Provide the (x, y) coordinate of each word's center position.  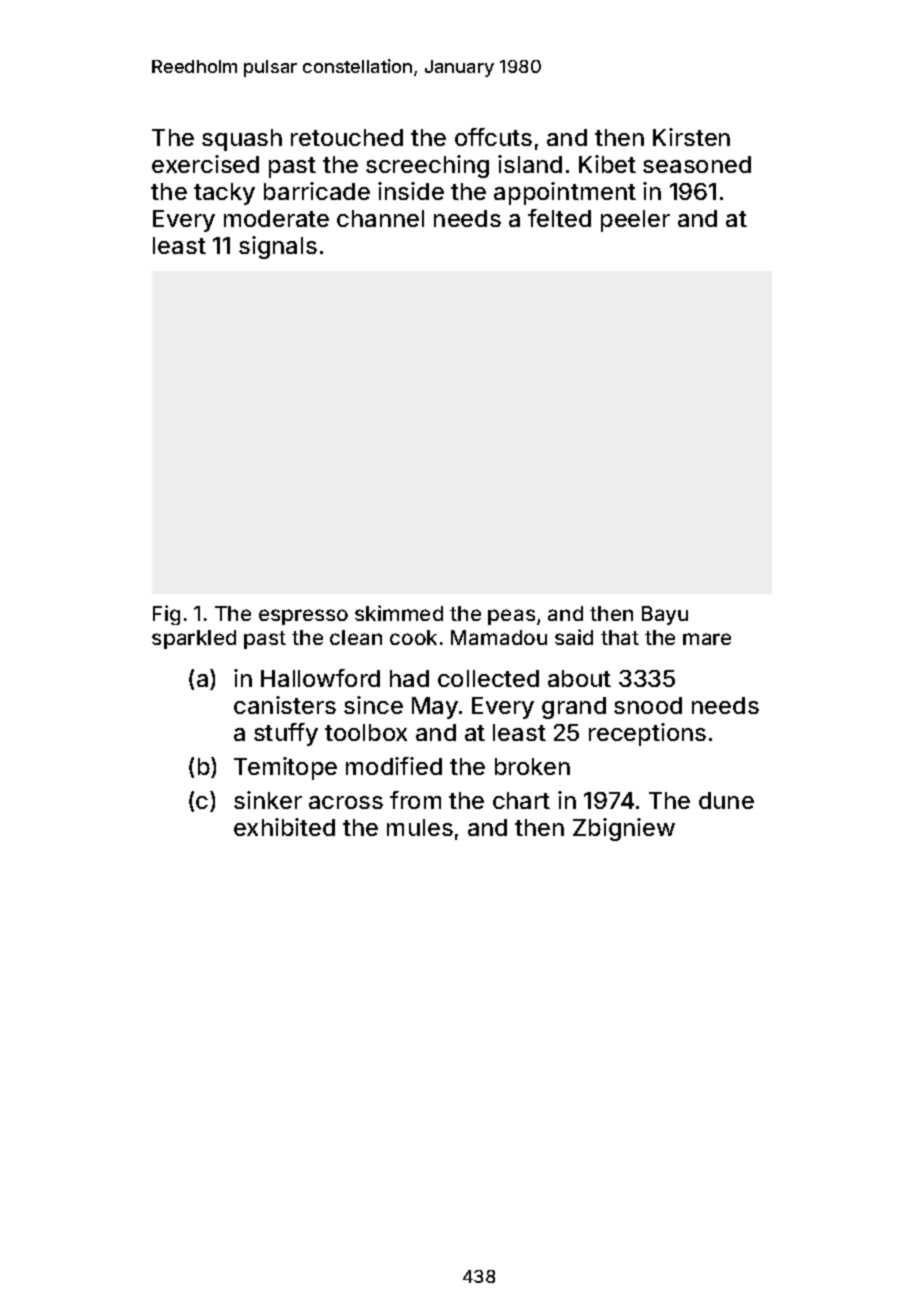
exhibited (284, 827)
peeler (635, 221)
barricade (317, 191)
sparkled (194, 639)
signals (278, 247)
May (435, 708)
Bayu (665, 615)
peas (511, 617)
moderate (276, 218)
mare (707, 639)
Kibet (607, 164)
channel (380, 218)
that (620, 637)
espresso (303, 617)
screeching (427, 166)
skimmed (399, 613)
